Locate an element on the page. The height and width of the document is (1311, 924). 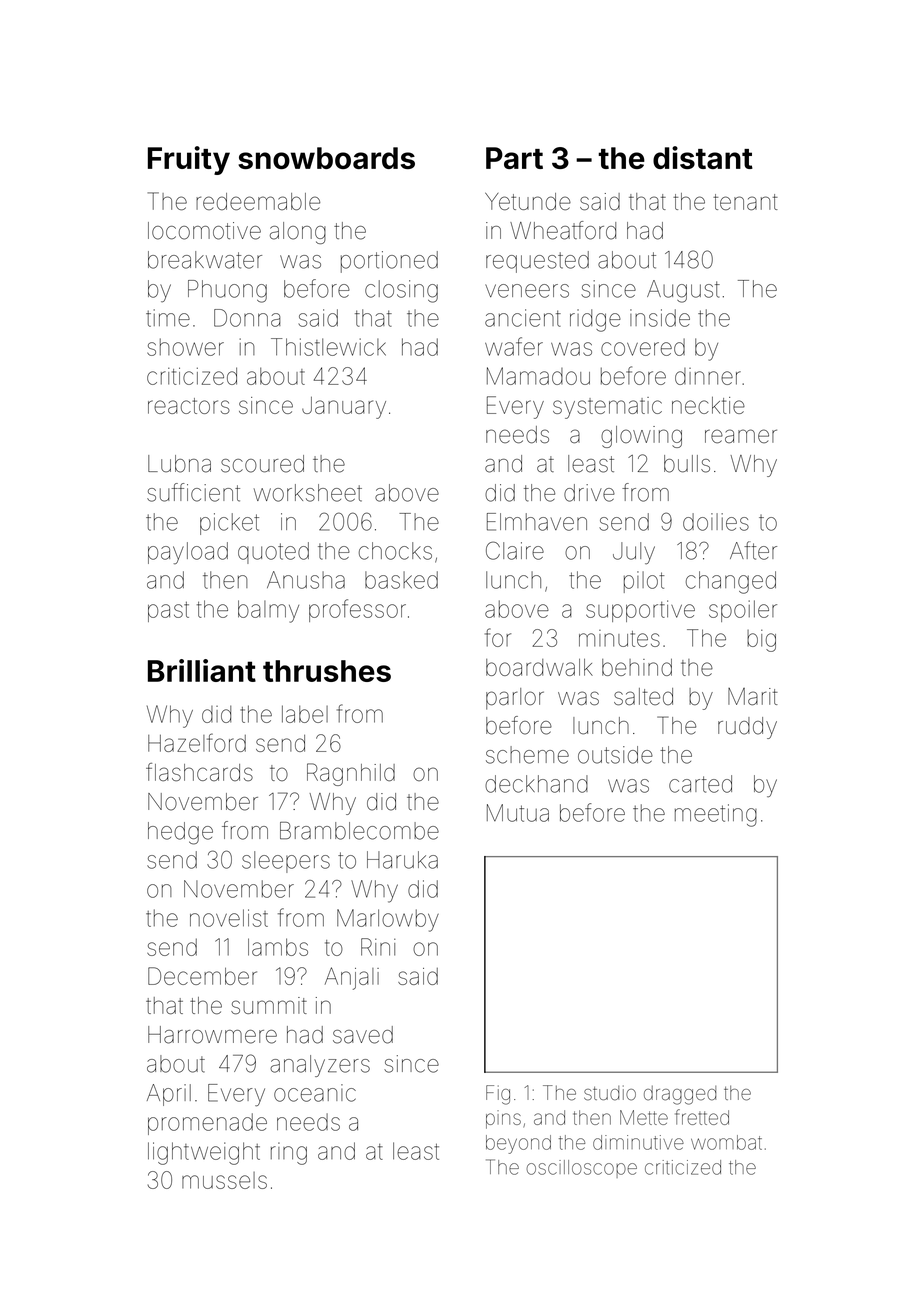
studio is located at coordinates (610, 1093).
